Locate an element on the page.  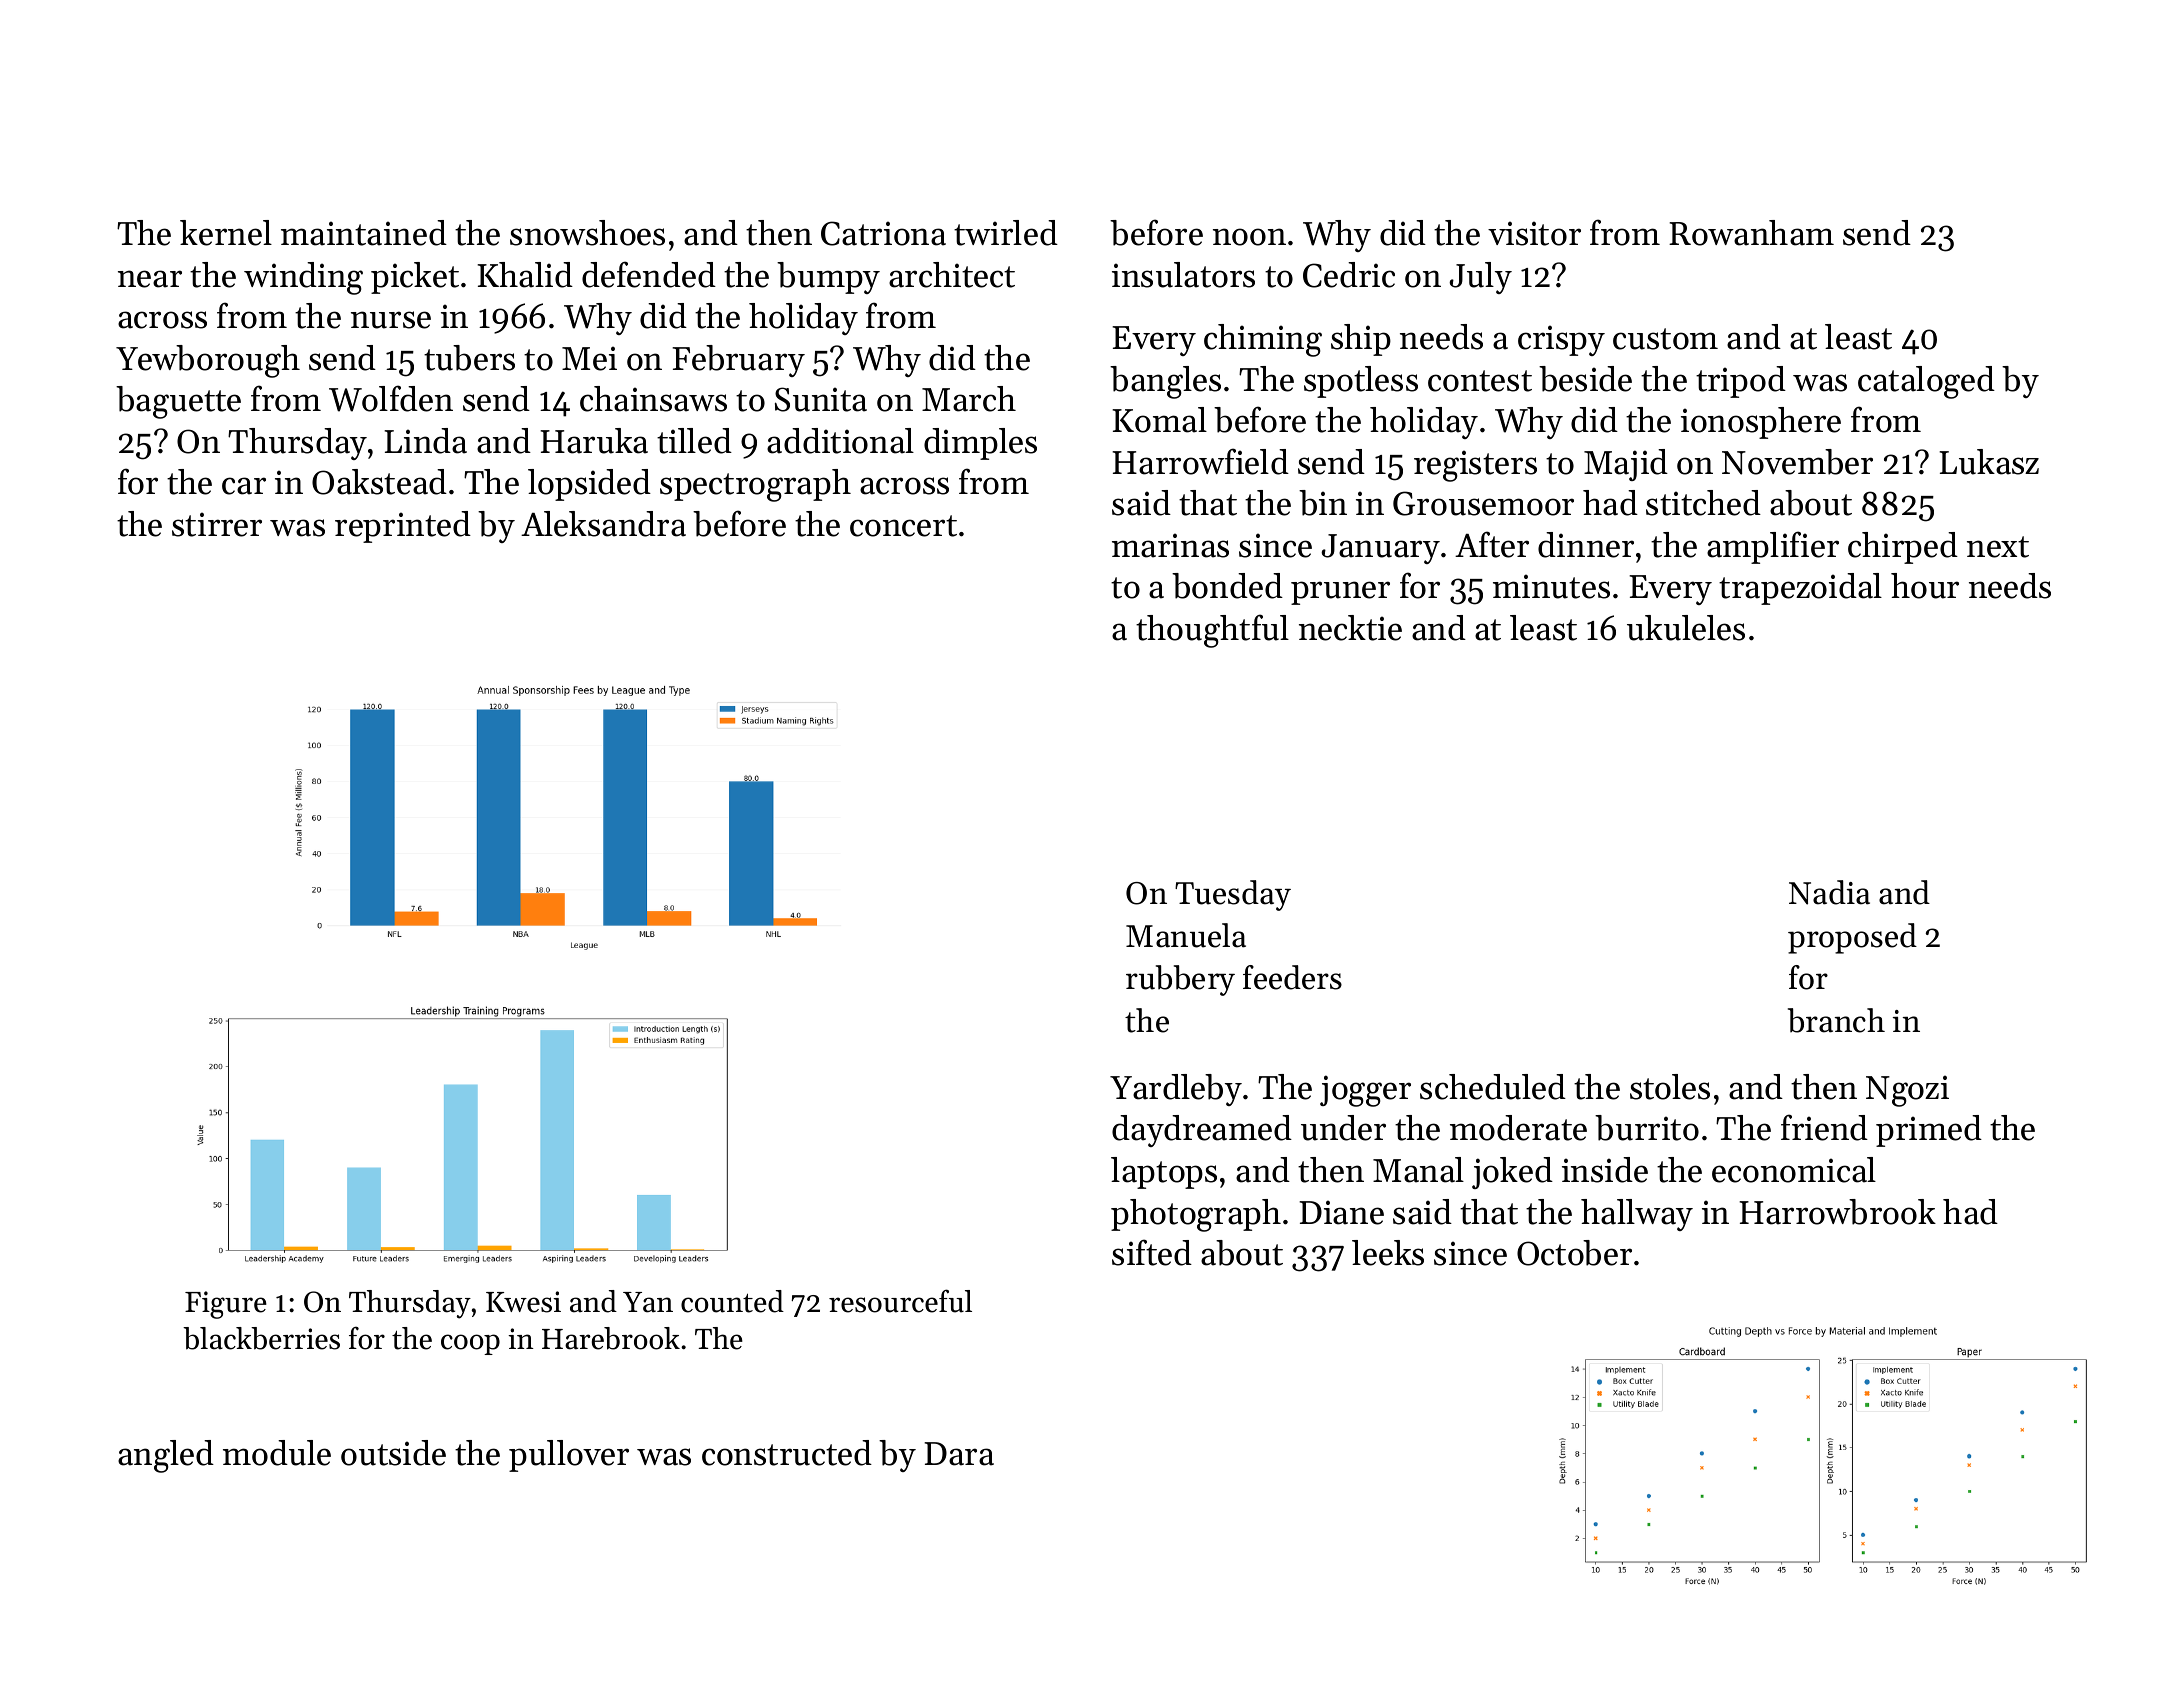
angled is located at coordinates (166, 1456).
